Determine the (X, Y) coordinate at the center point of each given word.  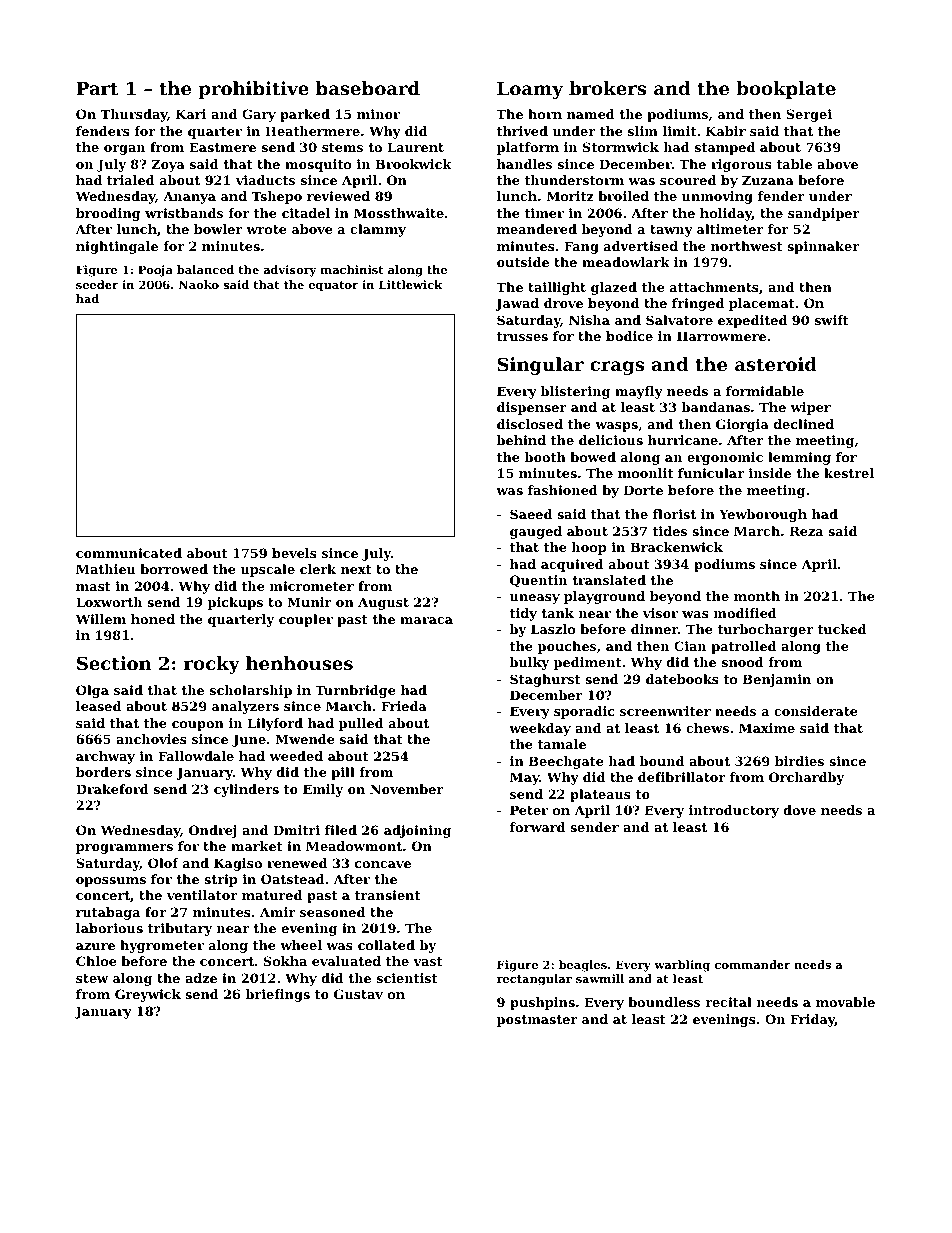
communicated (129, 553)
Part (97, 88)
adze (201, 978)
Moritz (570, 196)
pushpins (542, 1003)
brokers (607, 88)
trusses (522, 336)
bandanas (716, 407)
